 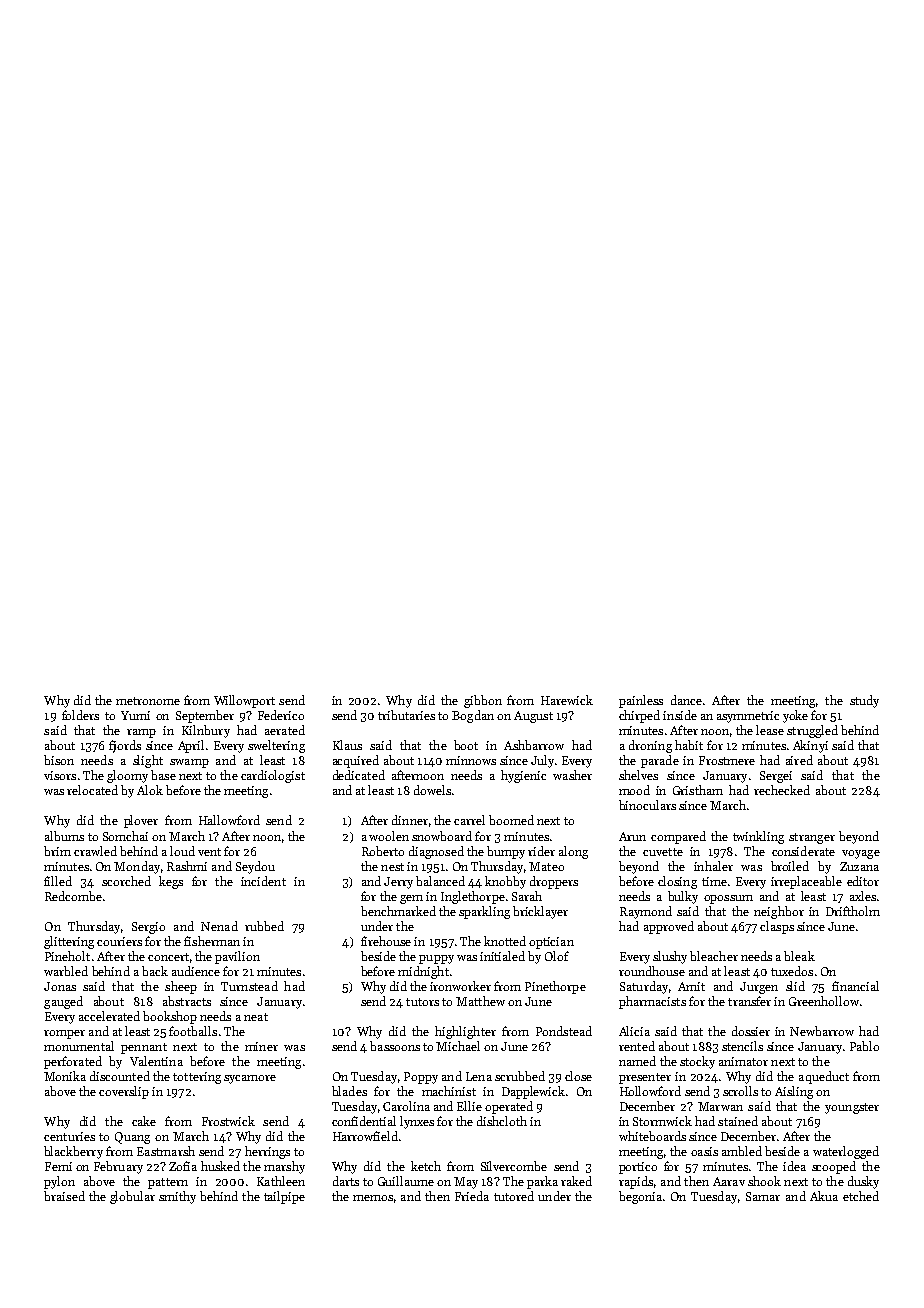 What do you see at coordinates (863, 896) in the image?
I see `axles` at bounding box center [863, 896].
